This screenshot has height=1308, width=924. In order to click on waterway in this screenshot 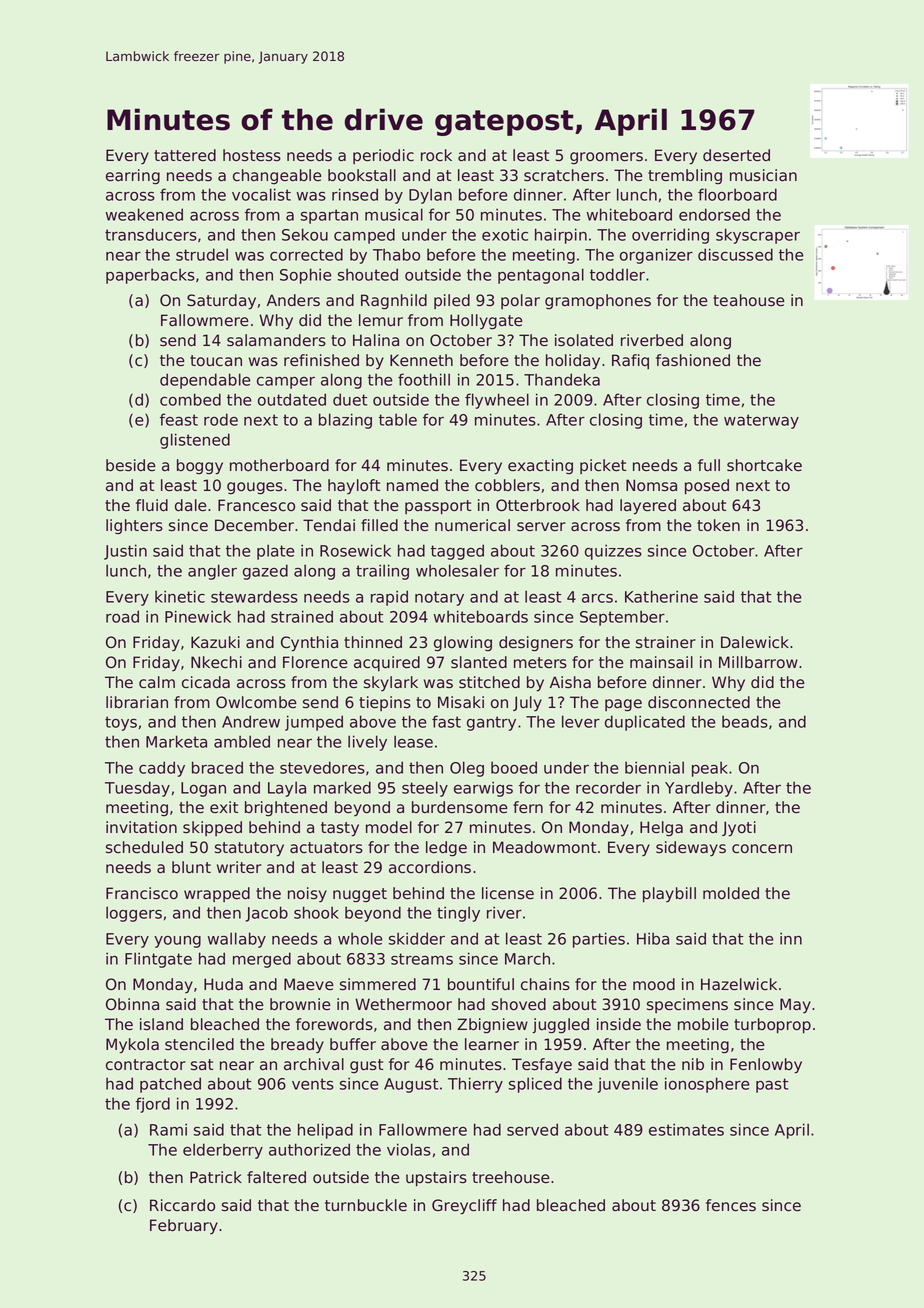, I will do `click(761, 421)`.
